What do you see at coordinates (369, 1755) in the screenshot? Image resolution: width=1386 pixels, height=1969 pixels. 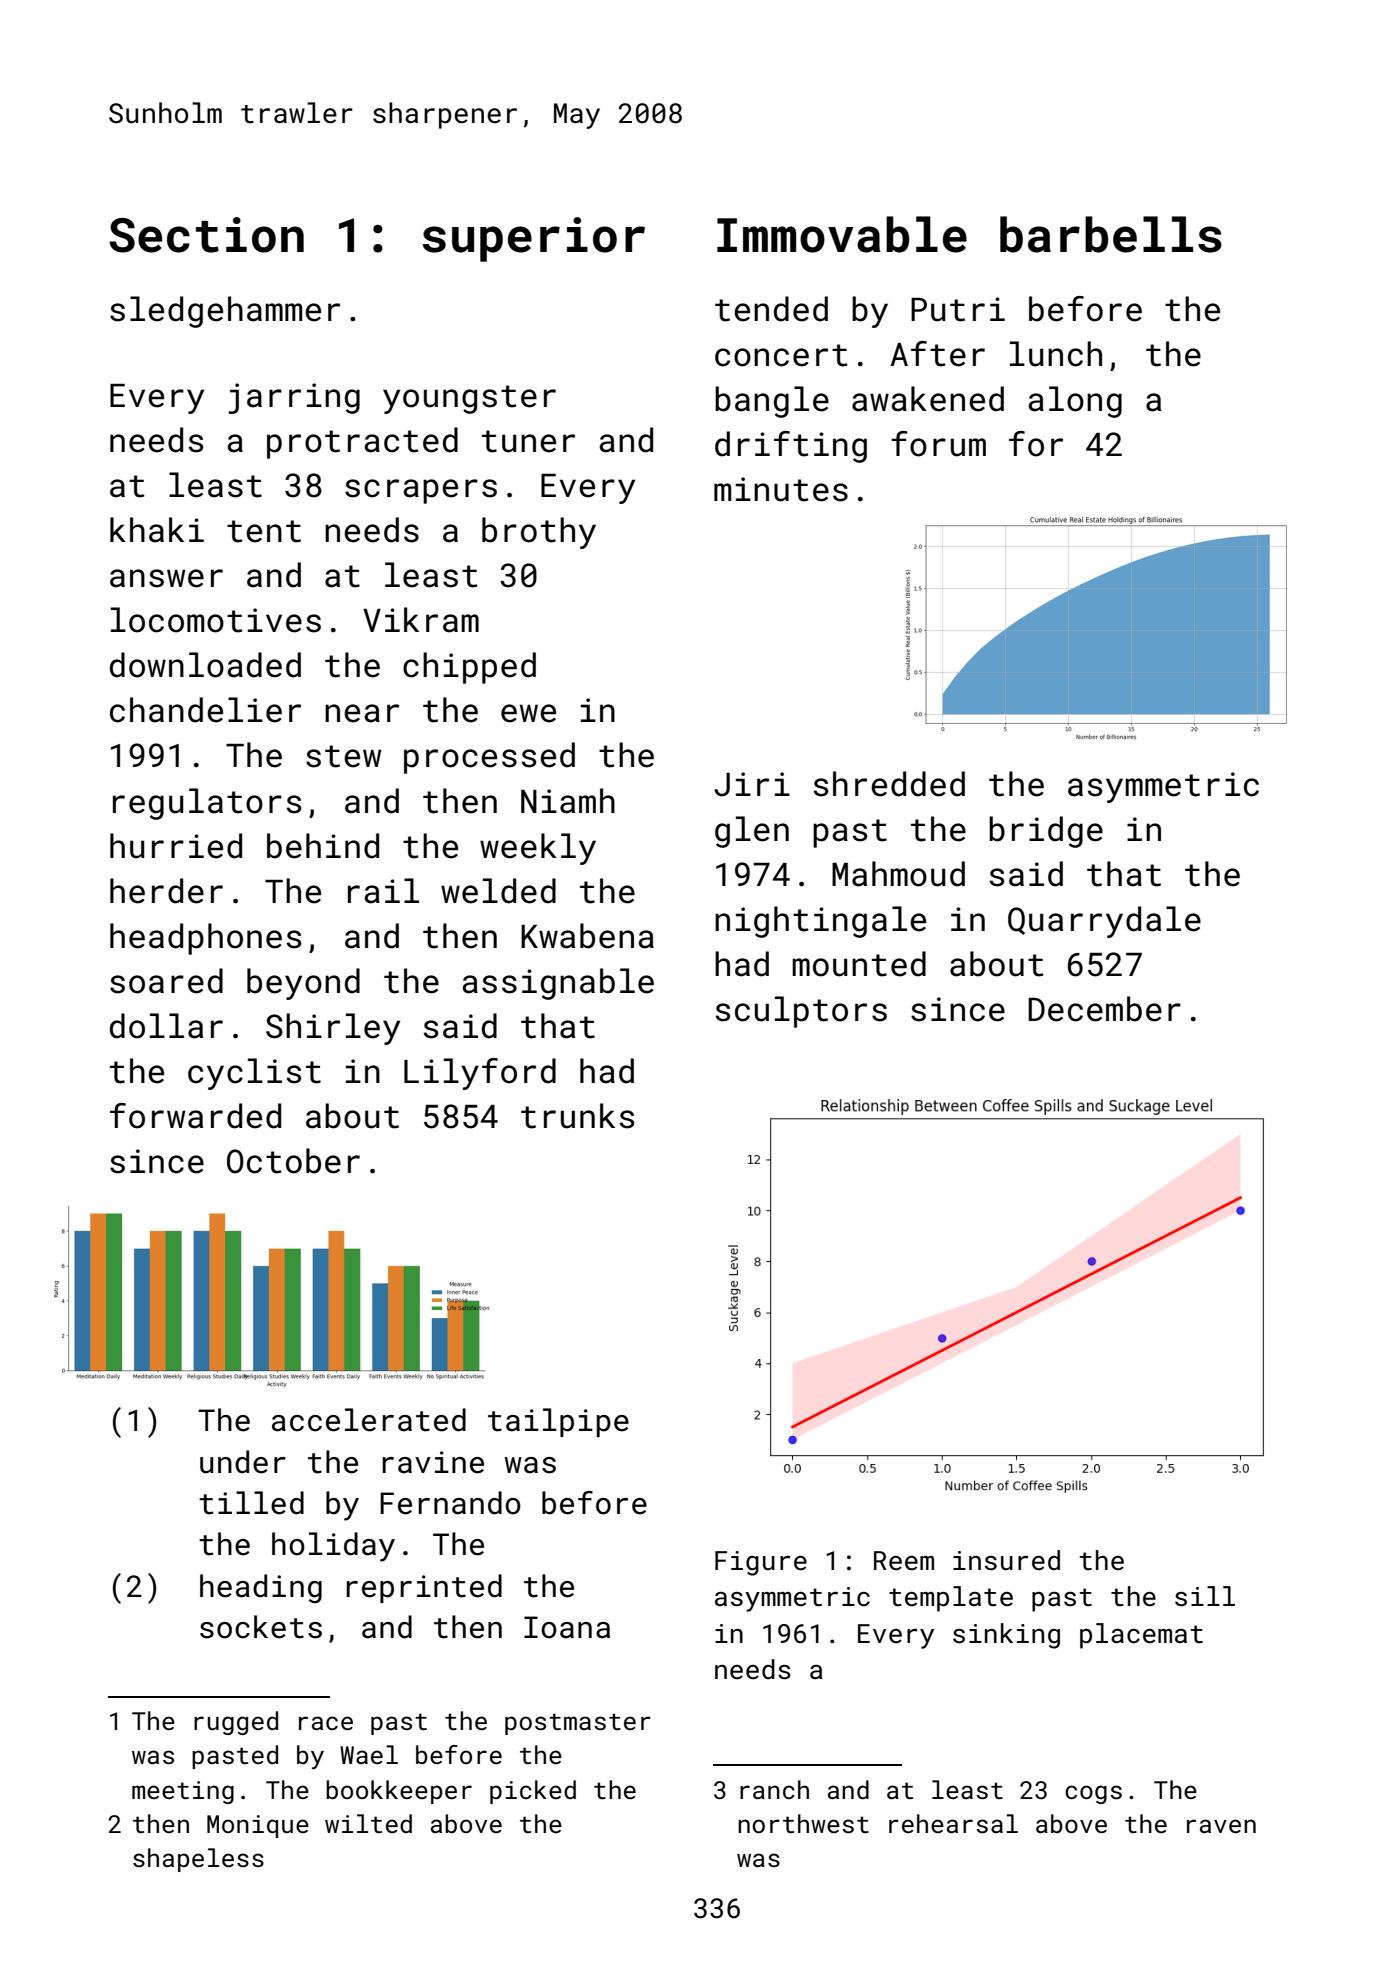 I see `Wael` at bounding box center [369, 1755].
